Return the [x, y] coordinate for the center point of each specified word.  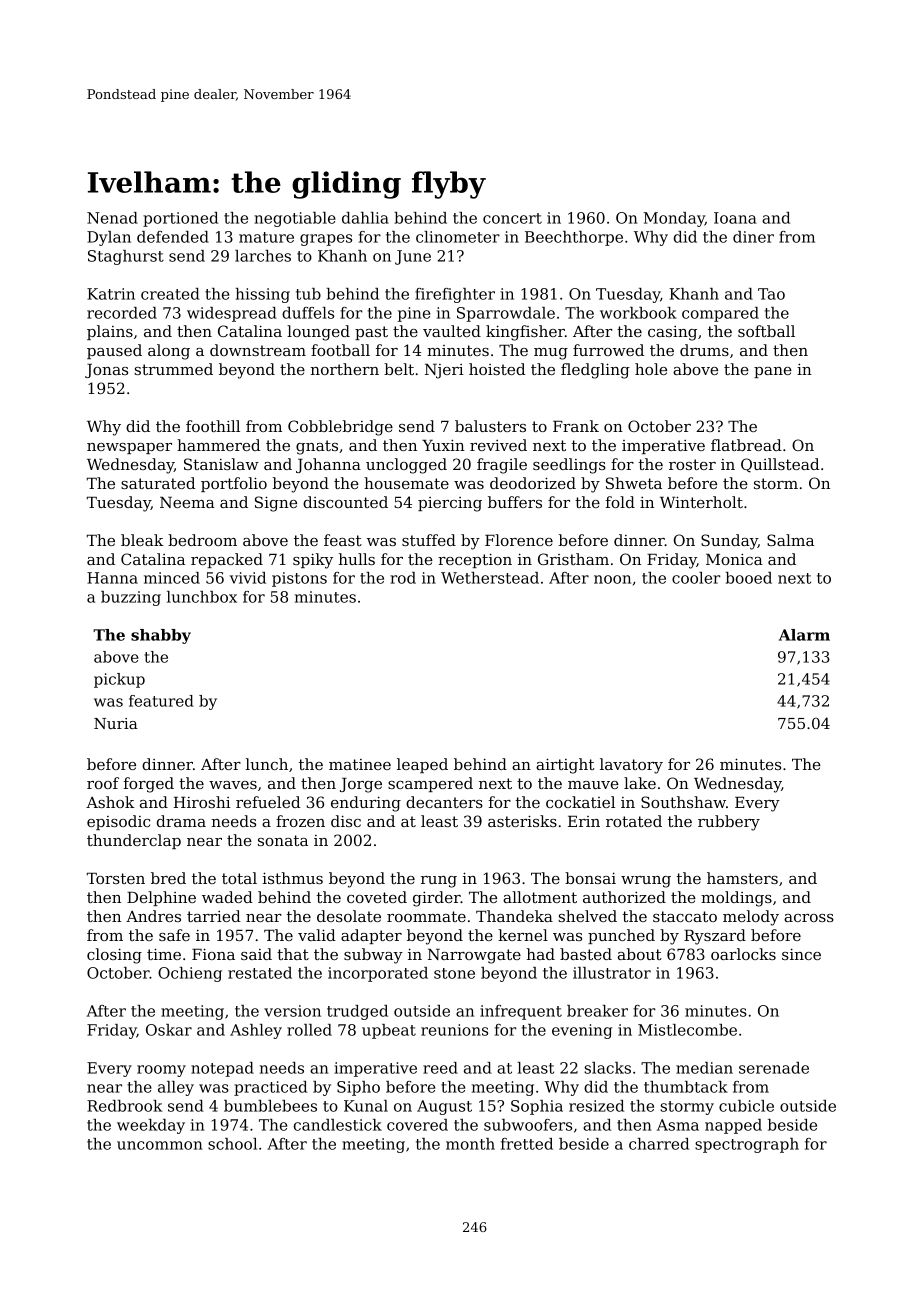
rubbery [729, 823]
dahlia [365, 218]
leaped [422, 765]
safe [174, 935]
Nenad [112, 218]
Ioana [735, 218]
